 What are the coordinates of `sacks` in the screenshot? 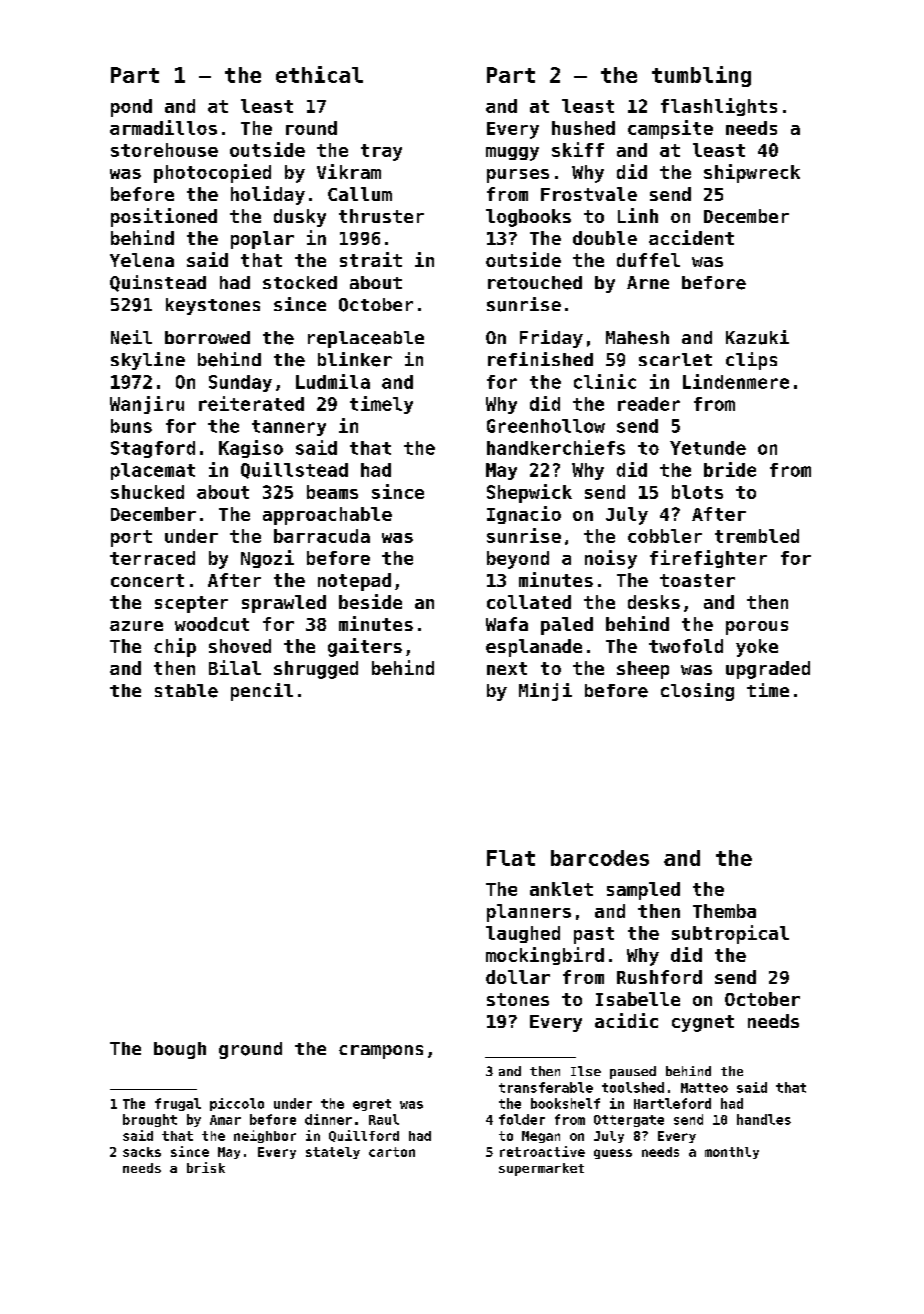 It's located at (142, 1152).
